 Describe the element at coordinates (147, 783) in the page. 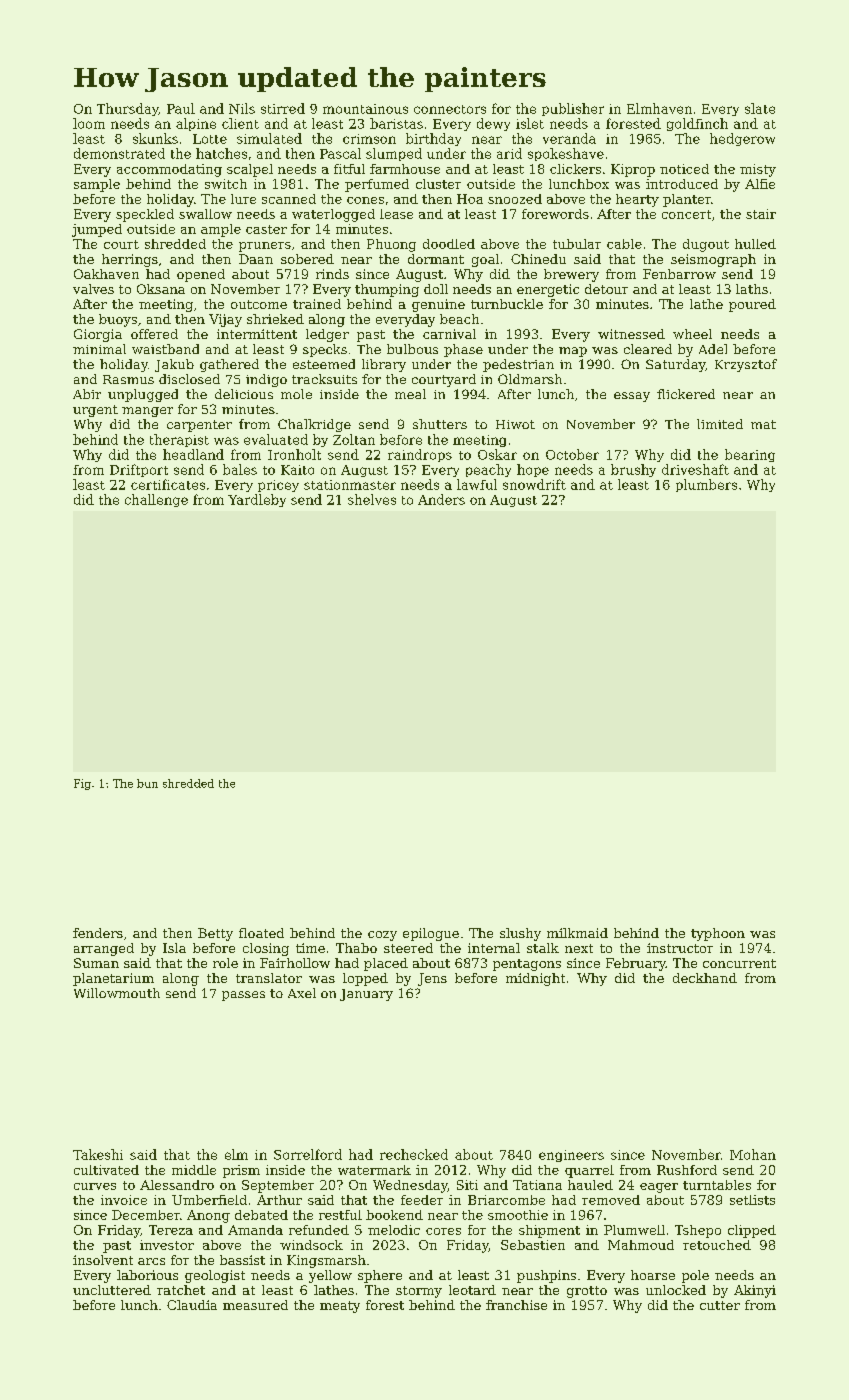

I see `bun` at that location.
